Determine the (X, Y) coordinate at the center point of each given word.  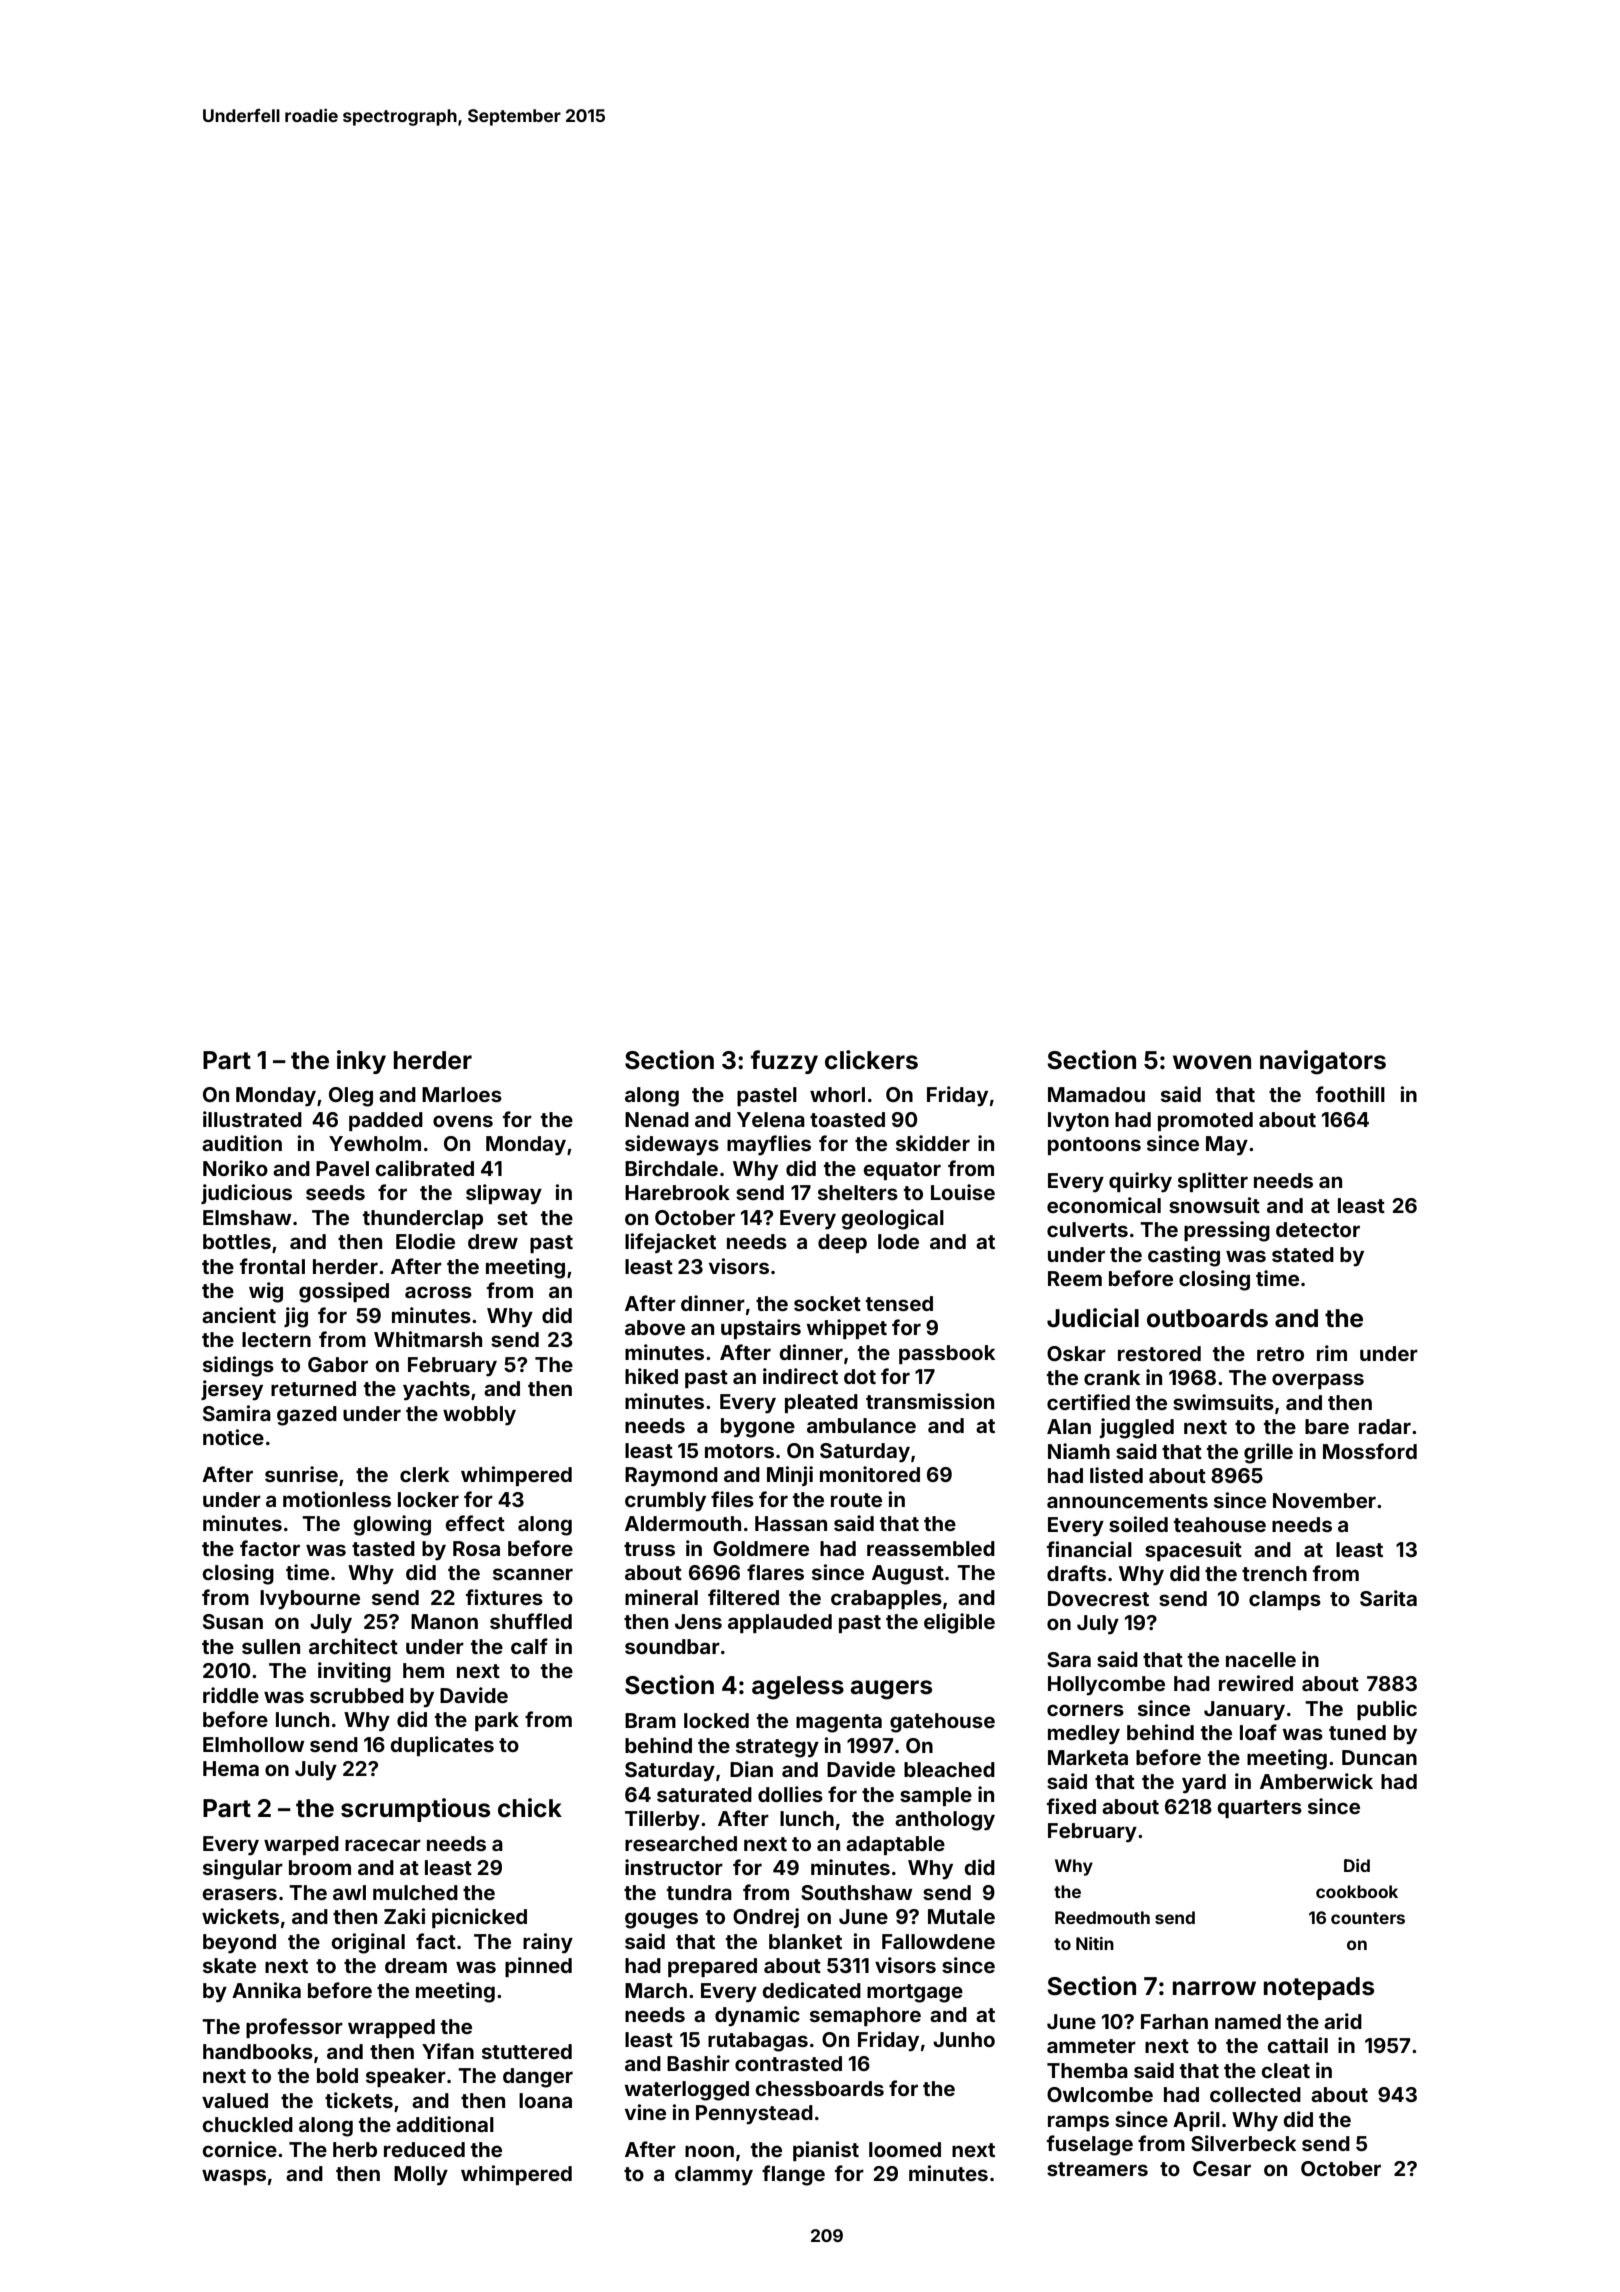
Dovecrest (1098, 1598)
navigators (1323, 1062)
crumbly (665, 1502)
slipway (504, 1194)
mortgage (915, 1993)
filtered (743, 1597)
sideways (672, 1145)
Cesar (1222, 2168)
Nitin (1095, 1943)
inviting (354, 1672)
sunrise (301, 1474)
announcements (1127, 1501)
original (368, 1943)
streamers (1097, 2169)
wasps (234, 2177)
